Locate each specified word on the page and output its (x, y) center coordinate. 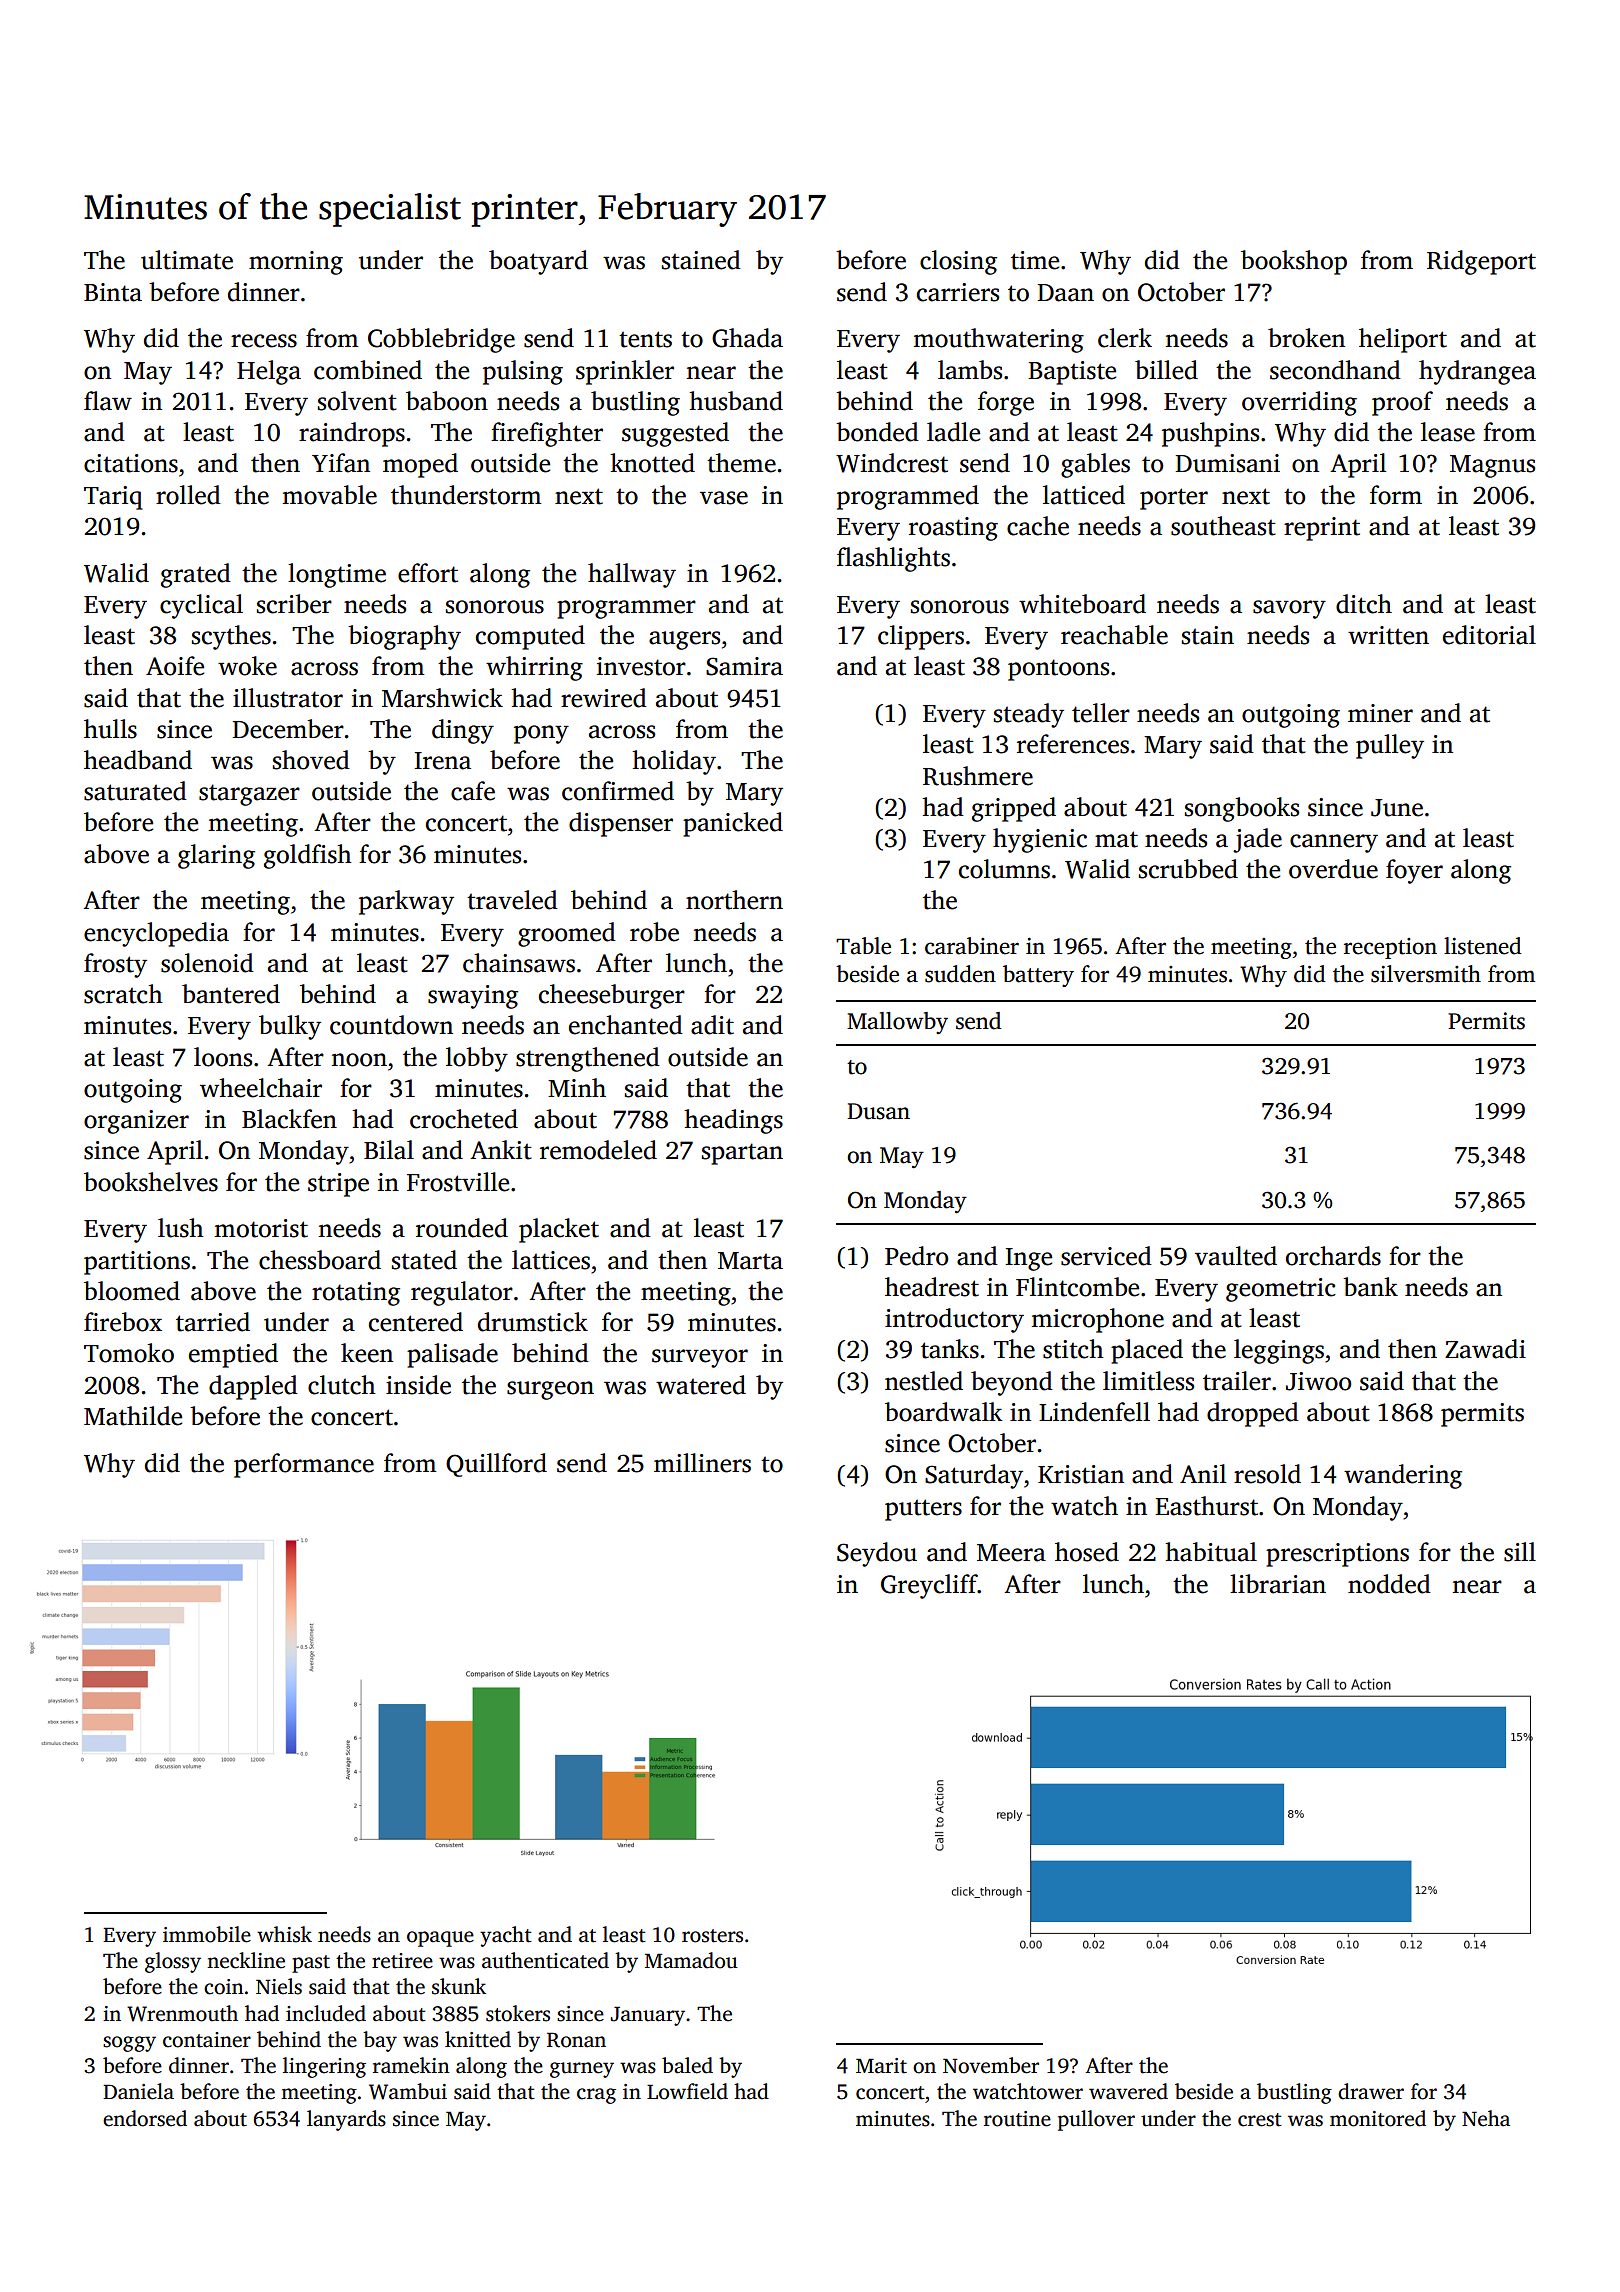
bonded (877, 432)
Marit (881, 2066)
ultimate (187, 260)
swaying (473, 997)
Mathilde (133, 1416)
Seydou (877, 1554)
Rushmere (978, 776)
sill (1520, 1552)
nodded (1389, 1584)
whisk (284, 1934)
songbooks (1242, 809)
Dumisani (1227, 463)
